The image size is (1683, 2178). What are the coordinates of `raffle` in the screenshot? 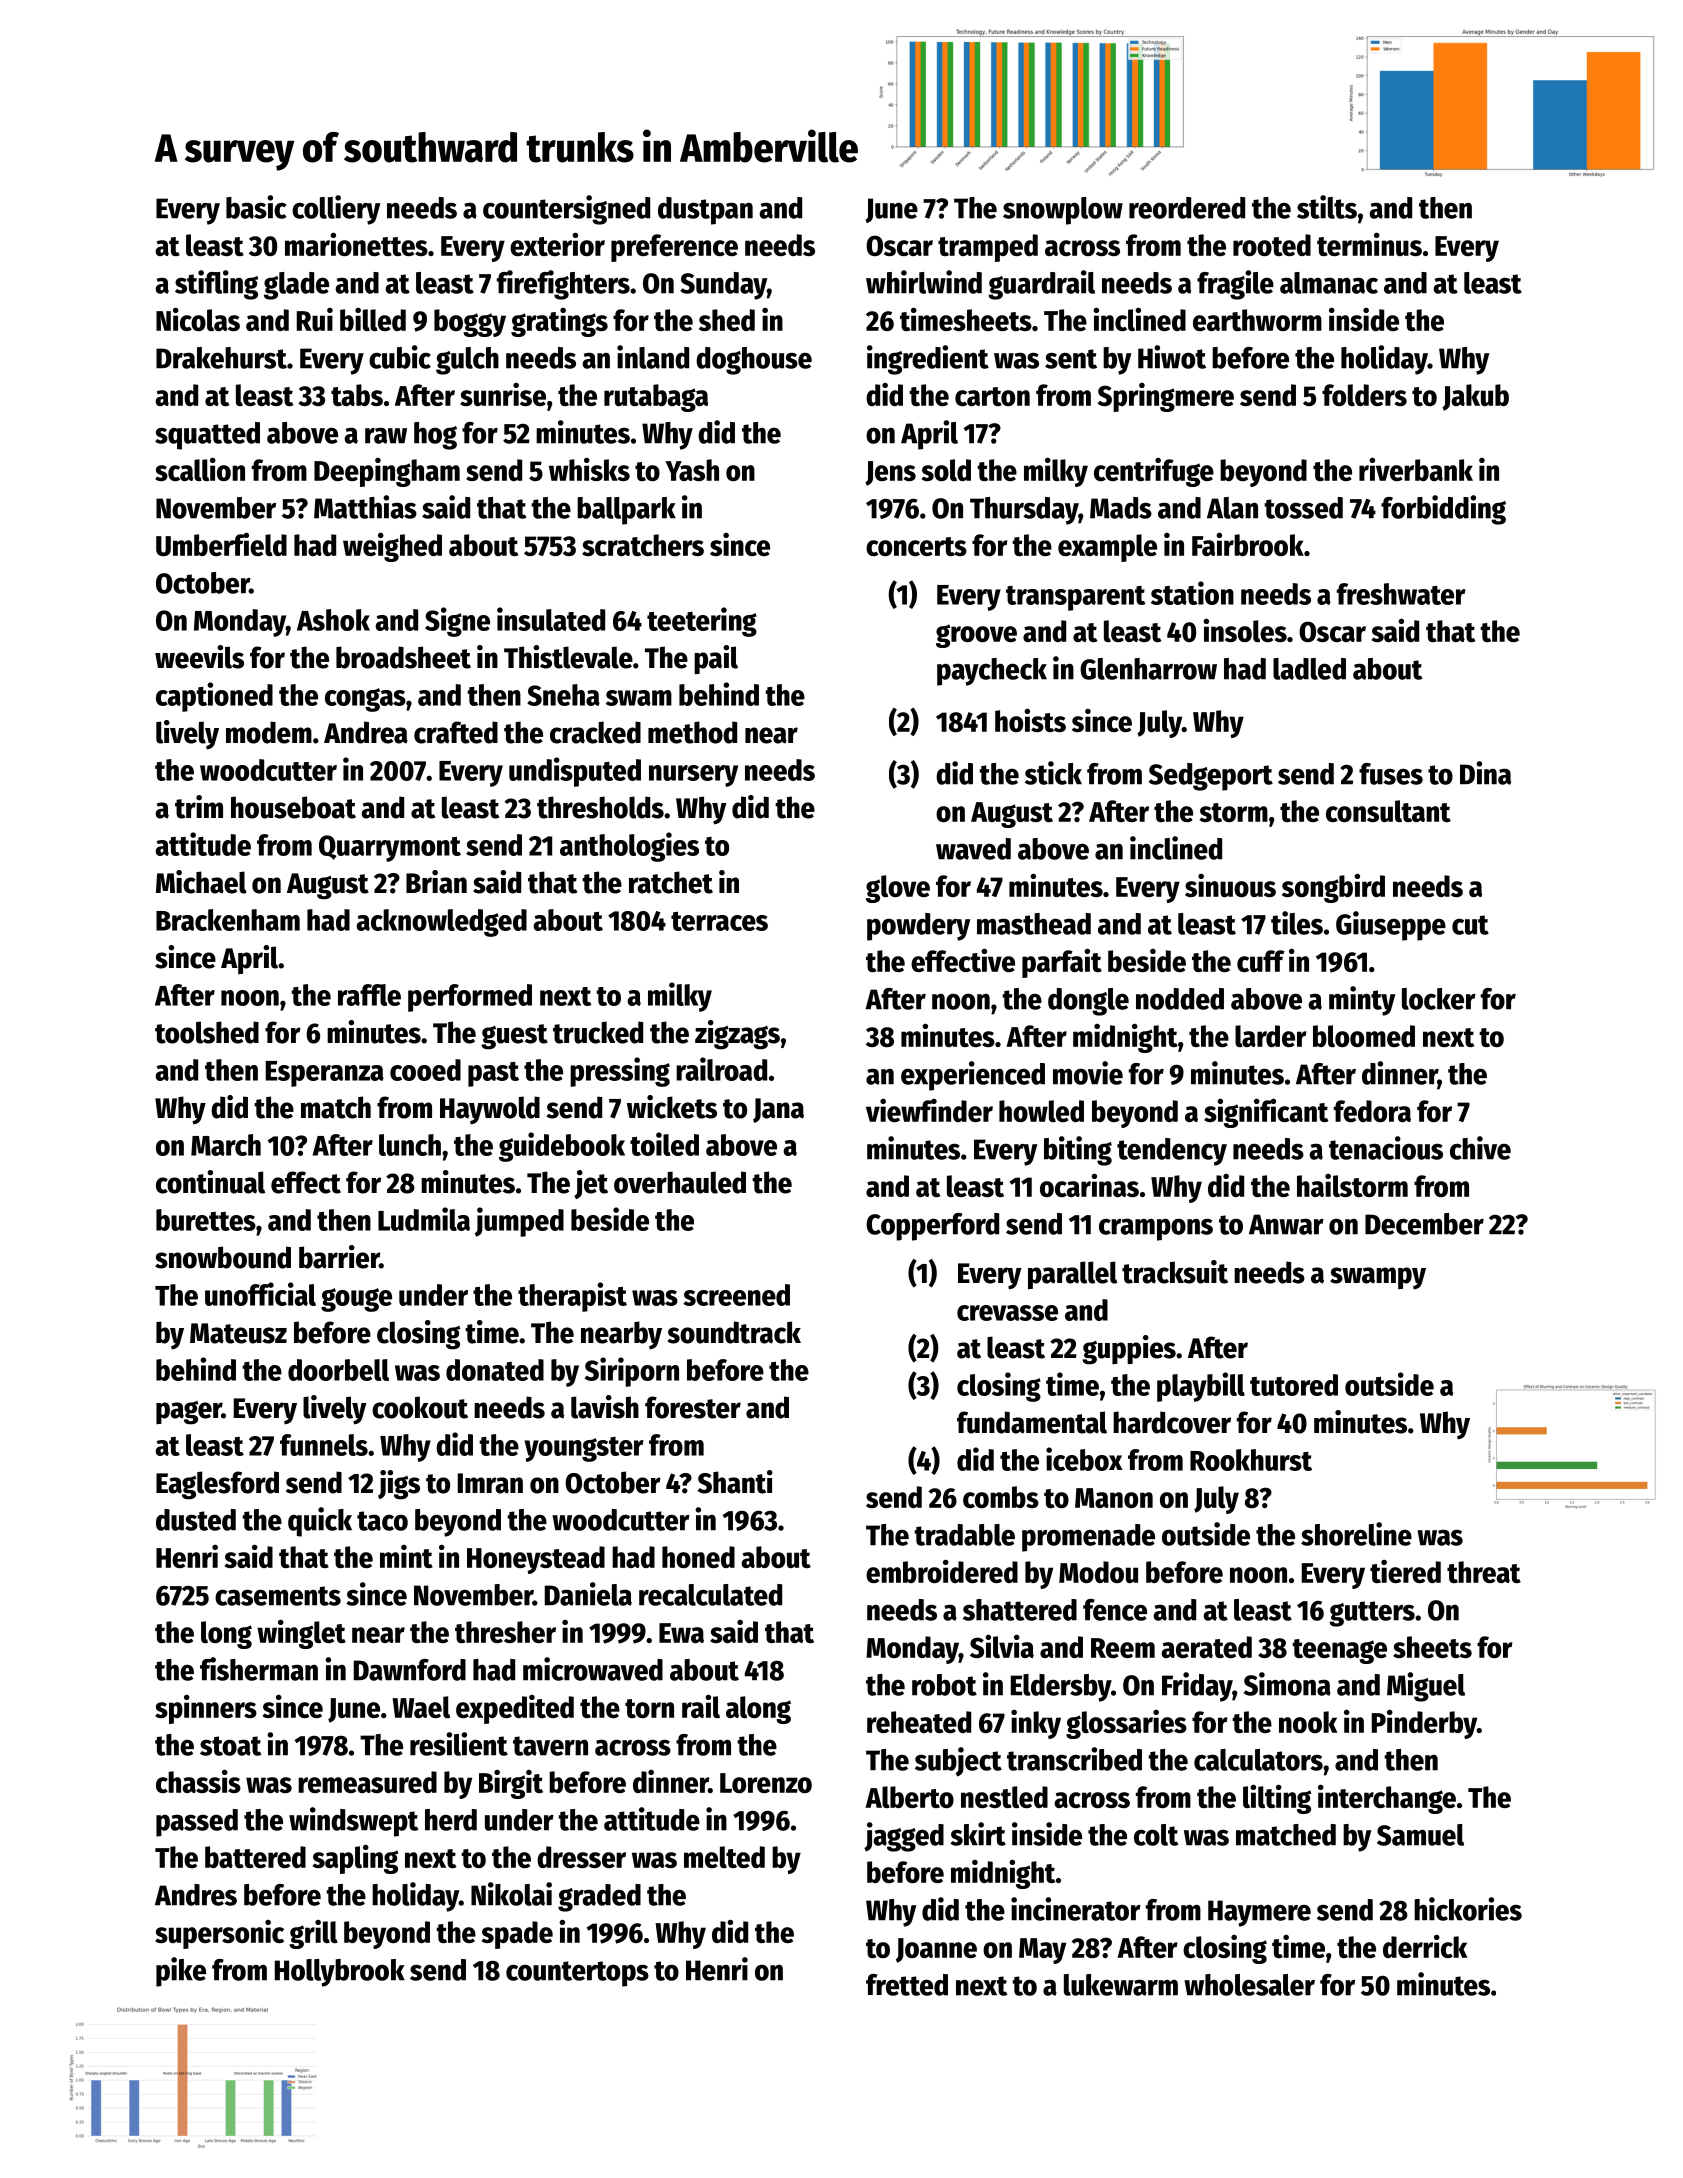 It's located at (369, 995).
